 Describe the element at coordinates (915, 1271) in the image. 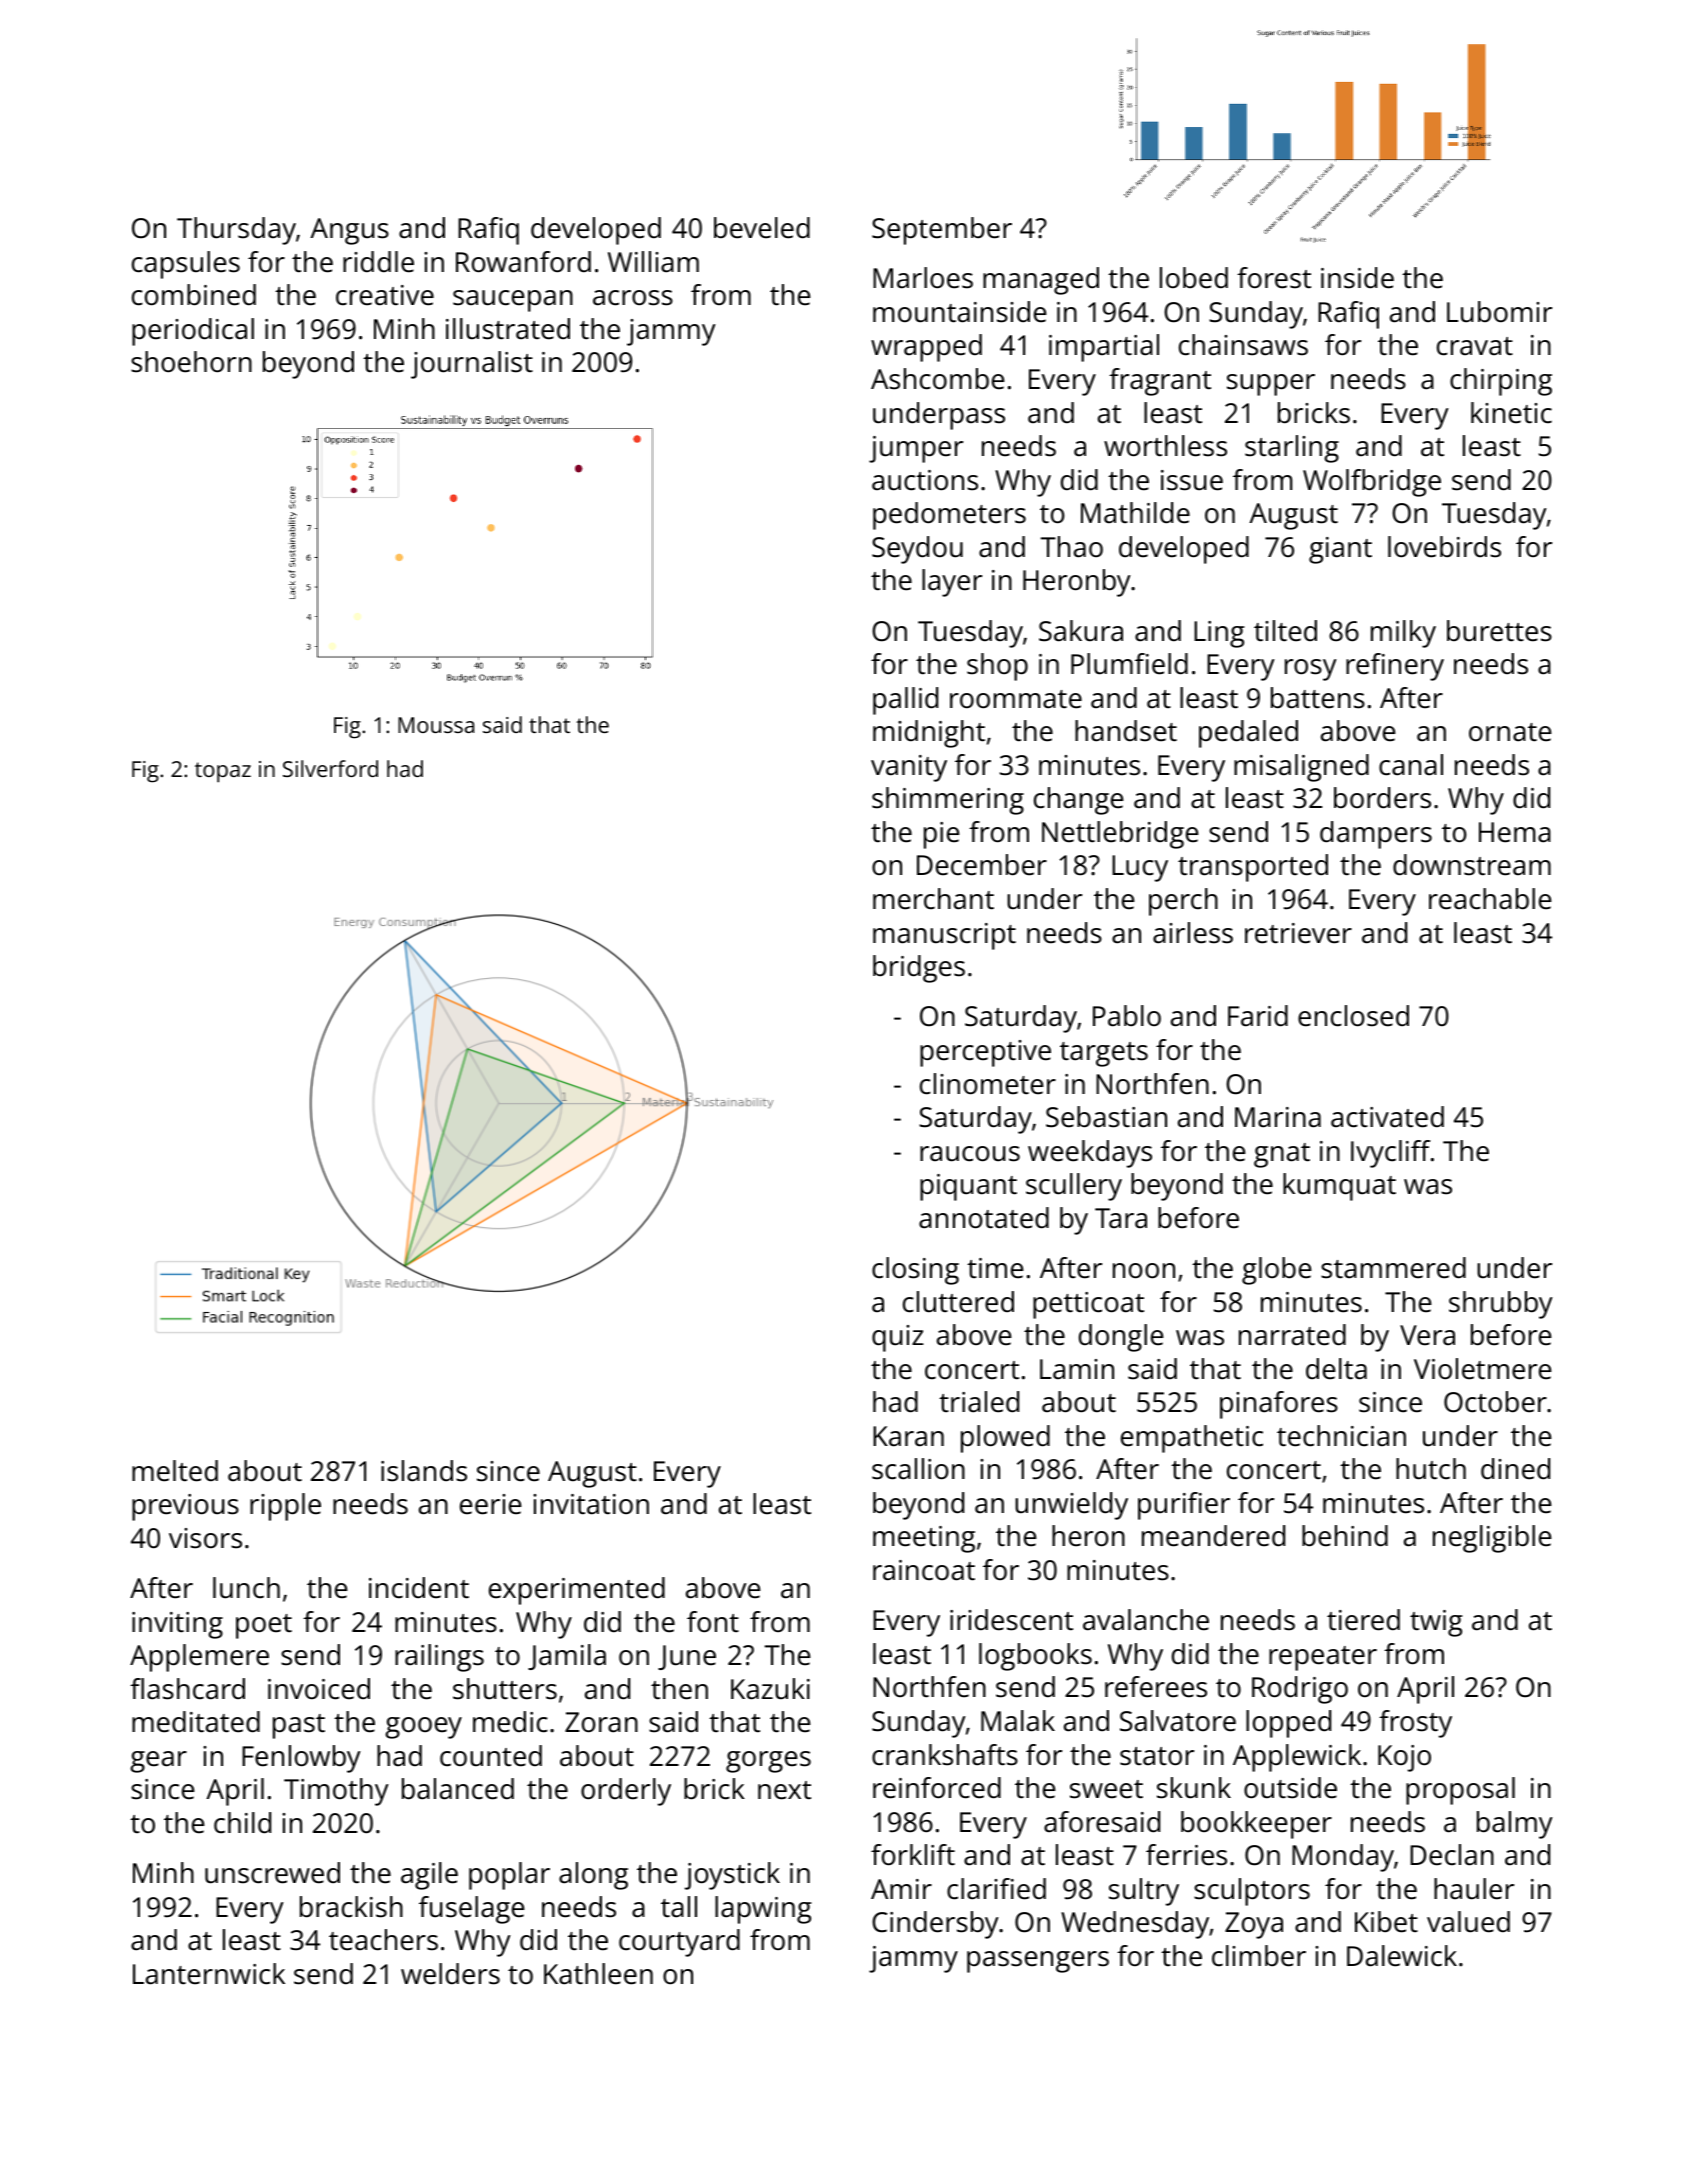

I see `closing` at that location.
